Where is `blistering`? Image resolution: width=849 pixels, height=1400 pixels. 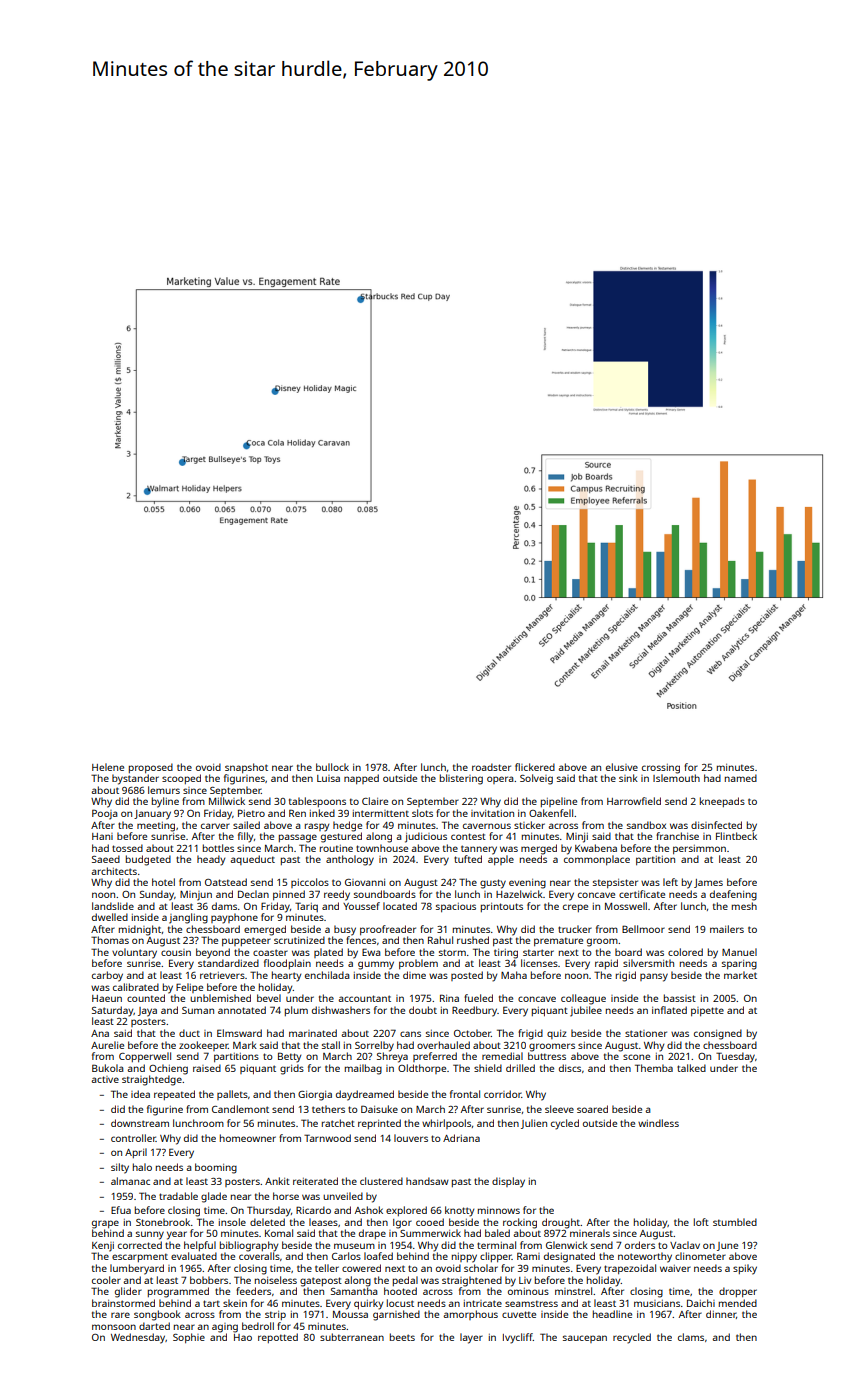 blistering is located at coordinates (461, 779).
